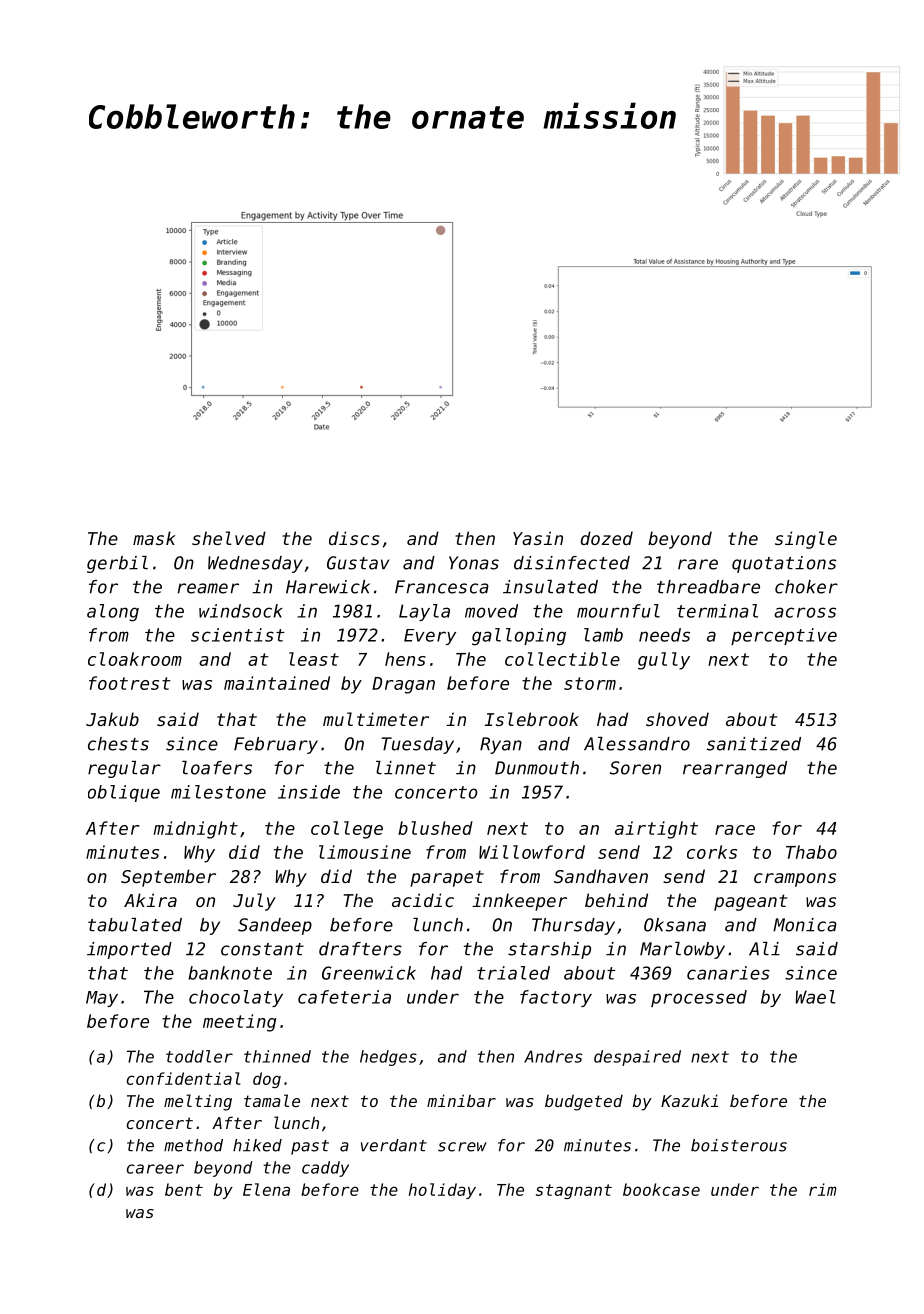 The image size is (924, 1314). What do you see at coordinates (806, 540) in the document?
I see `single` at bounding box center [806, 540].
